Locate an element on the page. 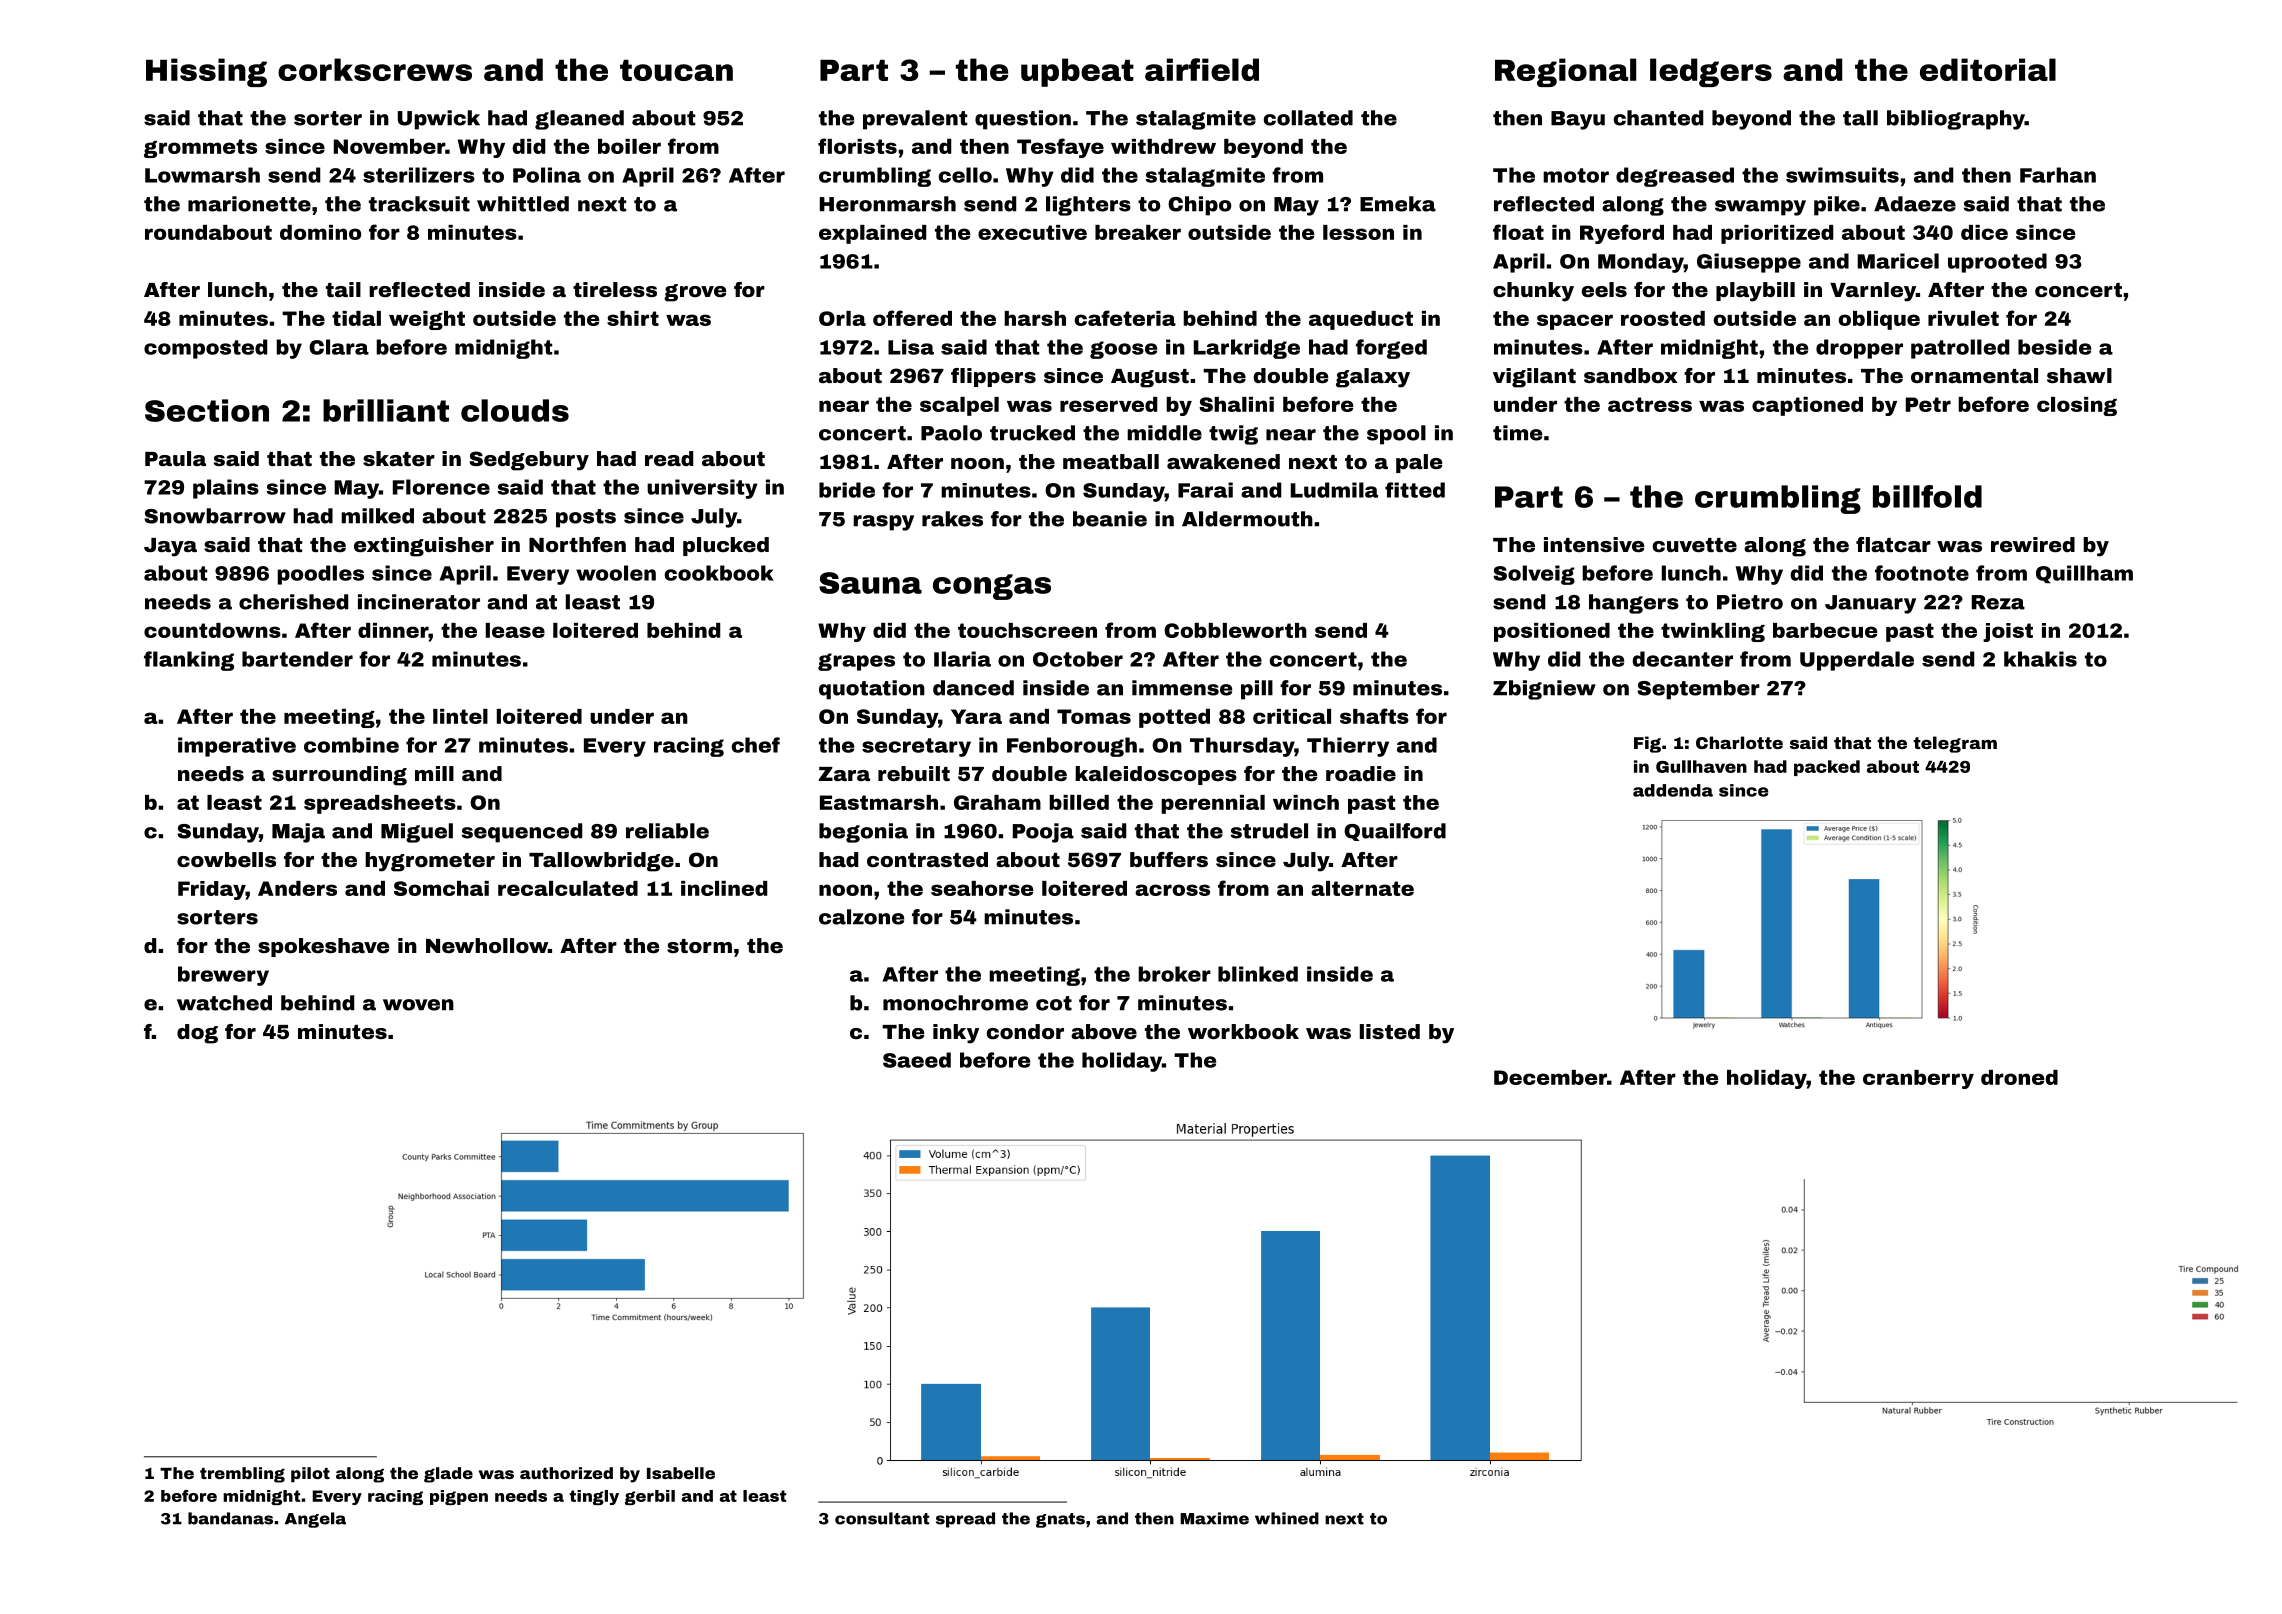 This page has width=2282, height=1614. Upwick is located at coordinates (439, 120).
